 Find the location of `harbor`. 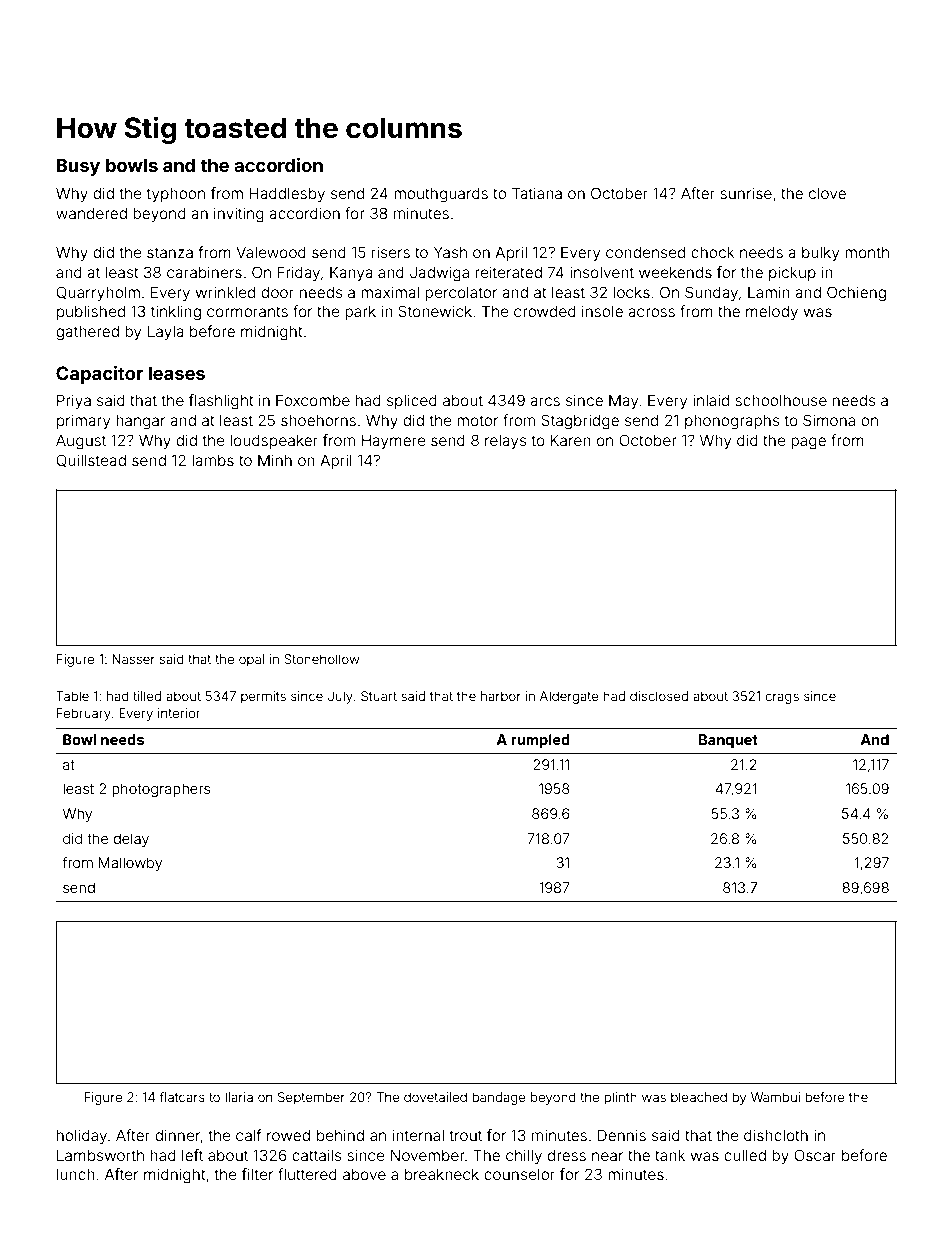

harbor is located at coordinates (501, 696).
